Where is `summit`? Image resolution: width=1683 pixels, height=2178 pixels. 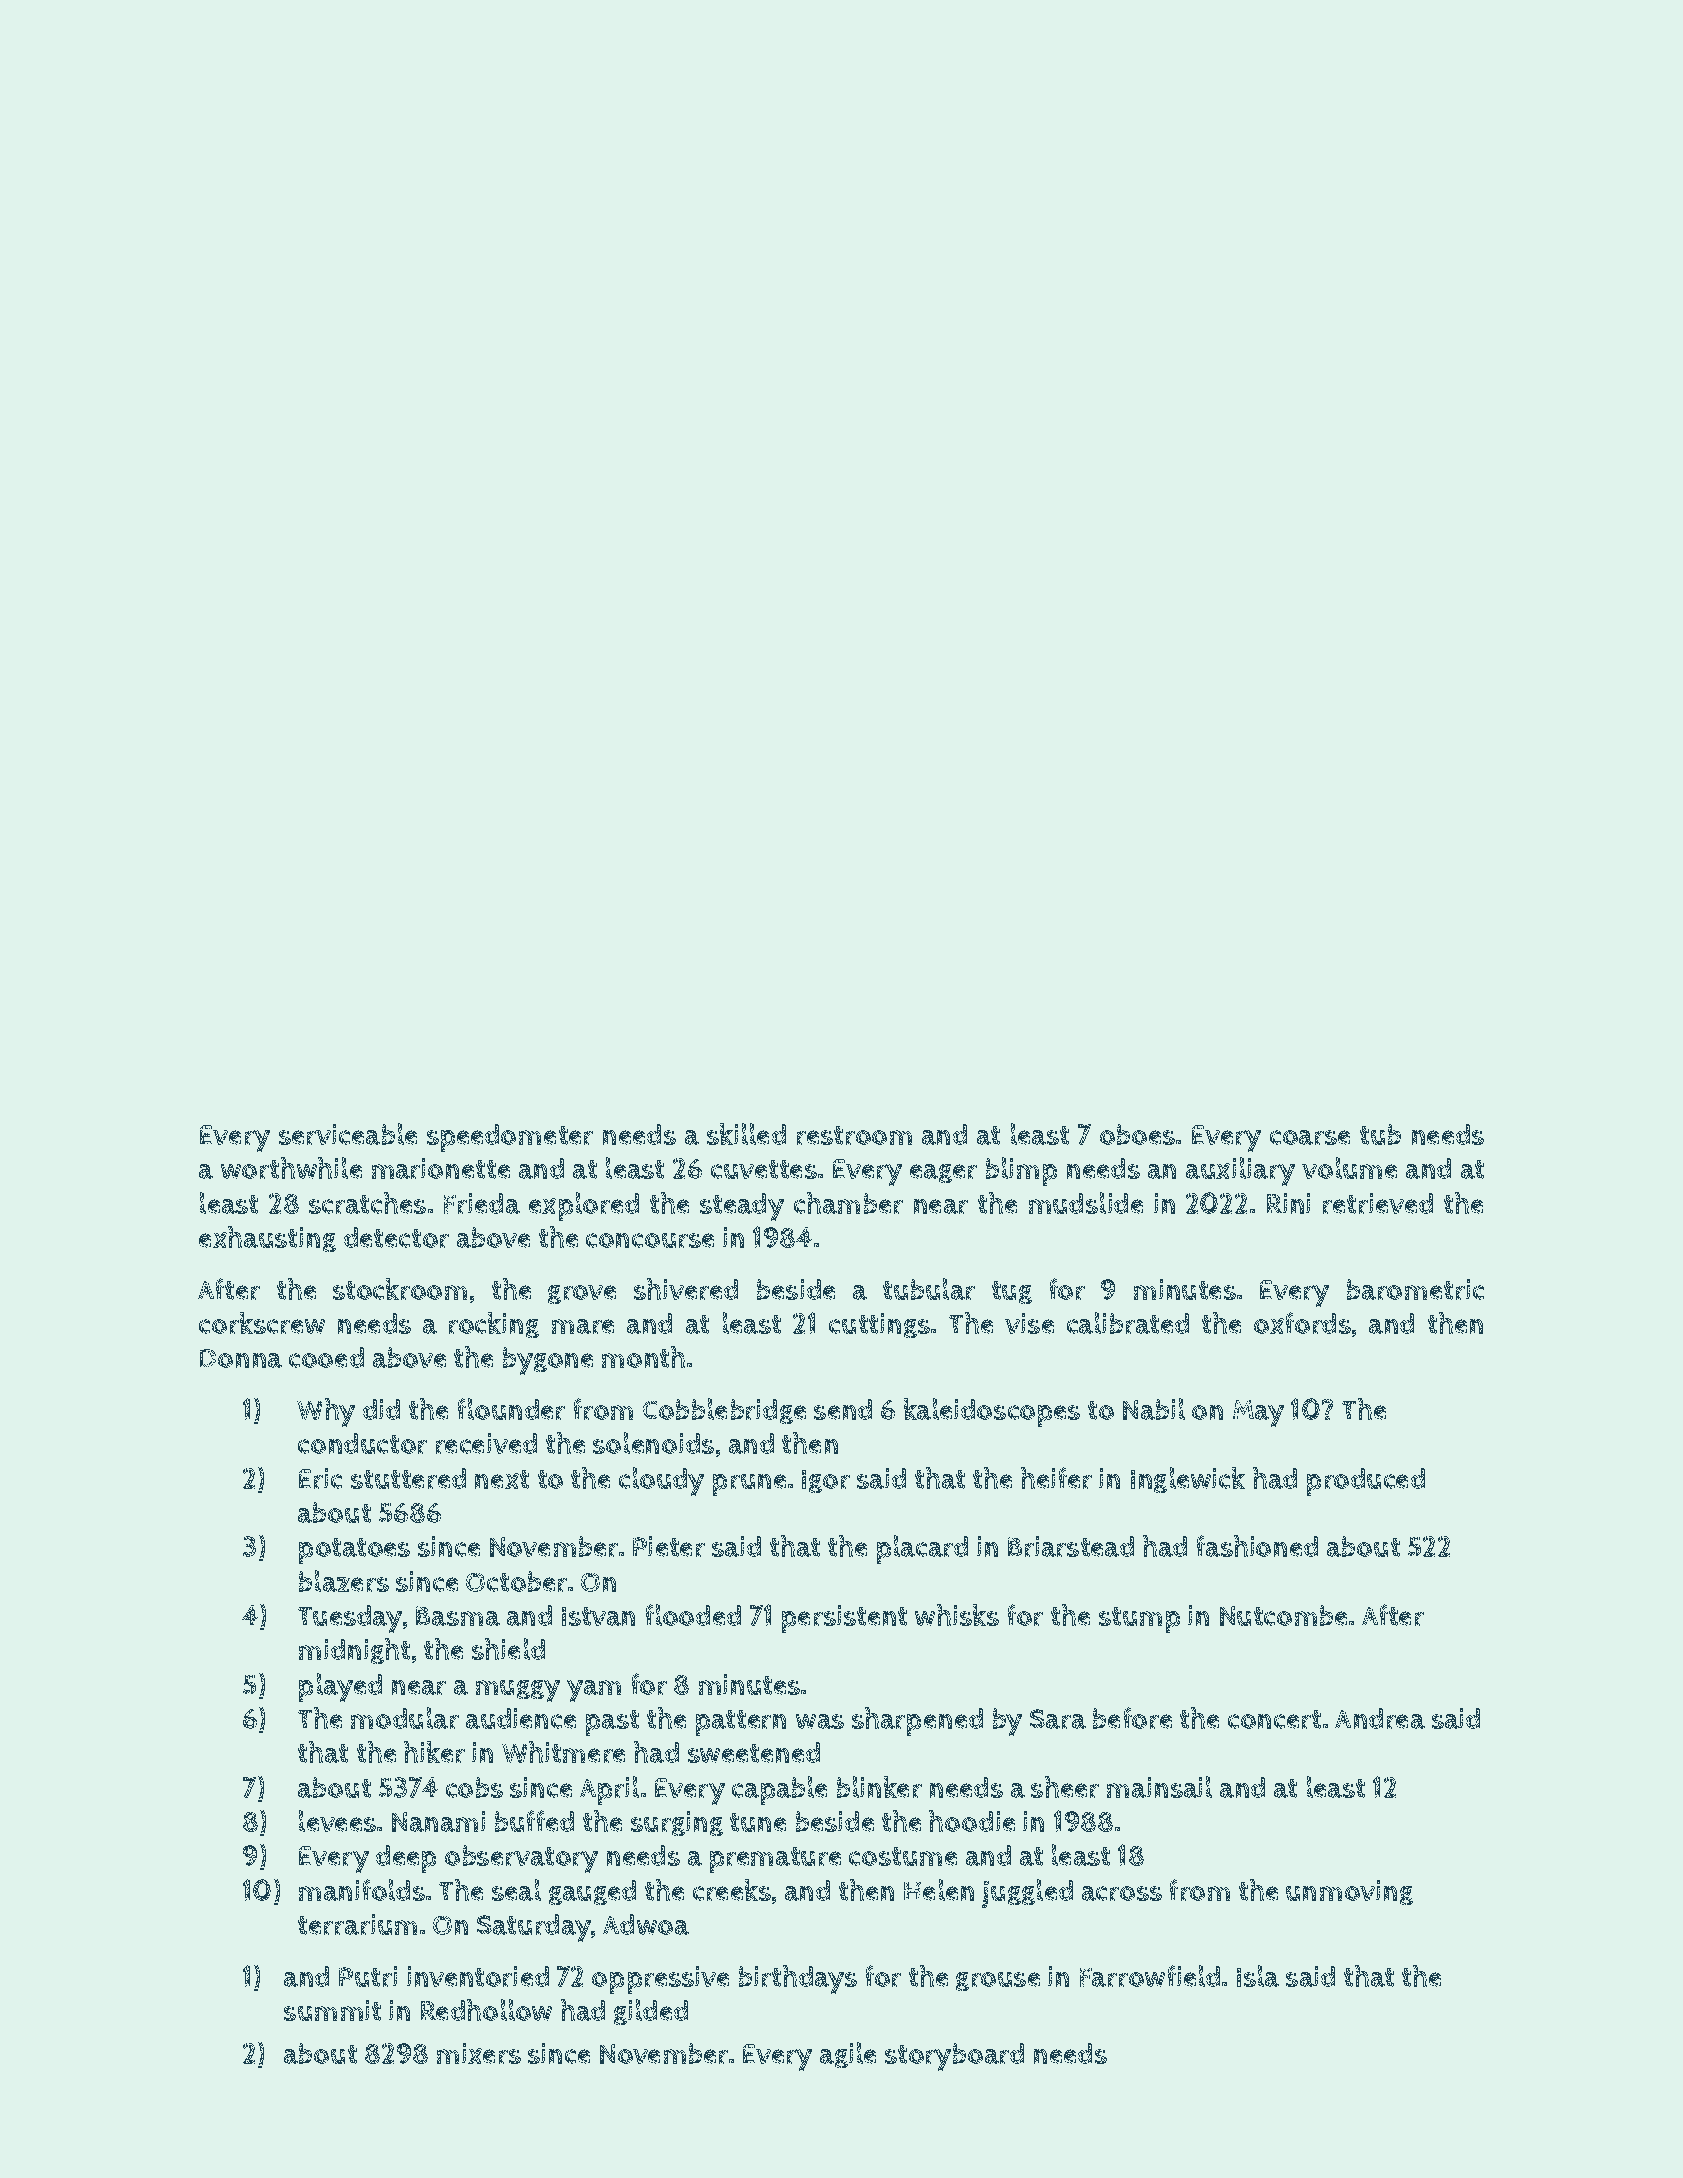
summit is located at coordinates (332, 2010).
